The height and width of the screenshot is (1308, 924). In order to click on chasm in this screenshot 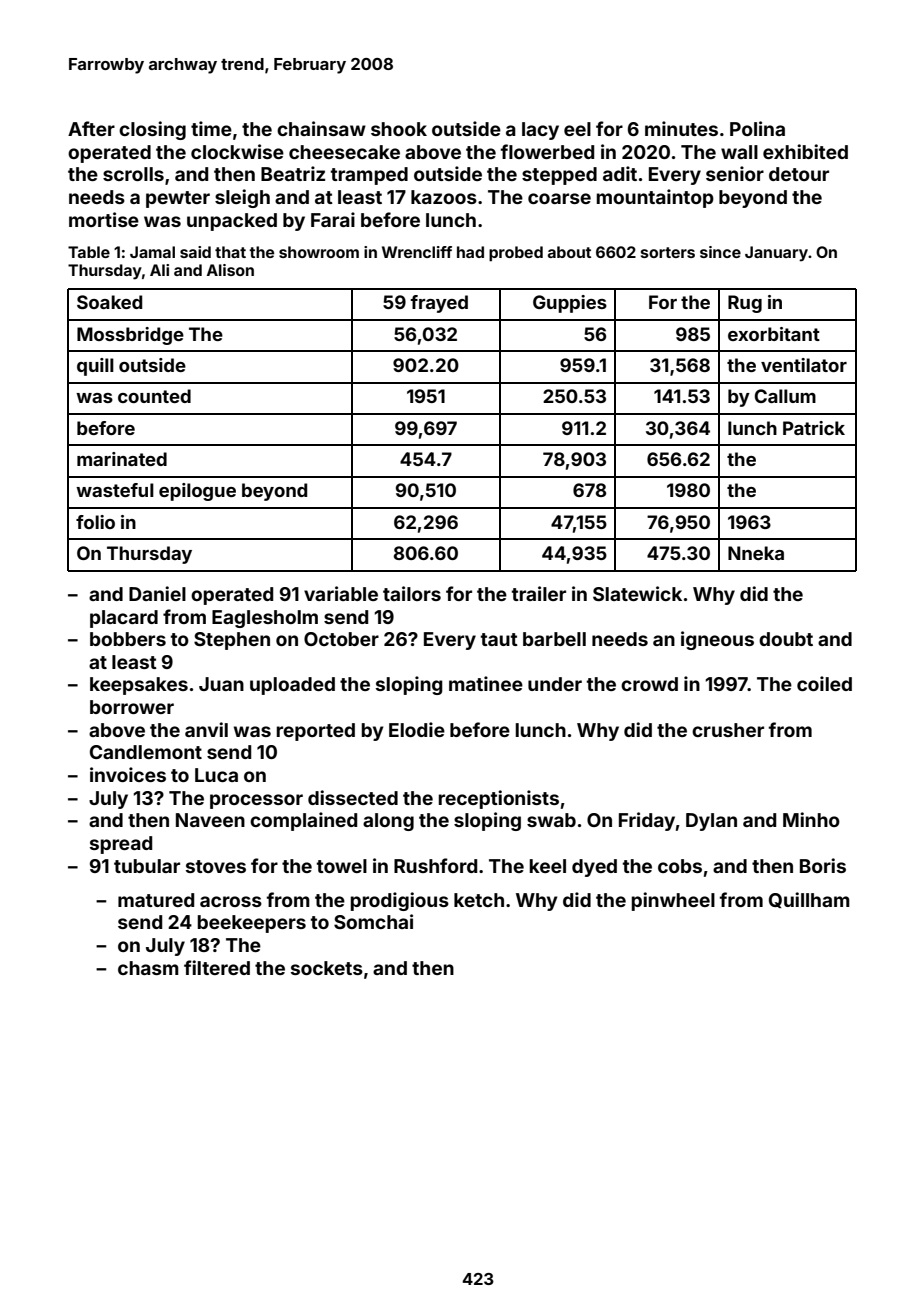, I will do `click(148, 968)`.
